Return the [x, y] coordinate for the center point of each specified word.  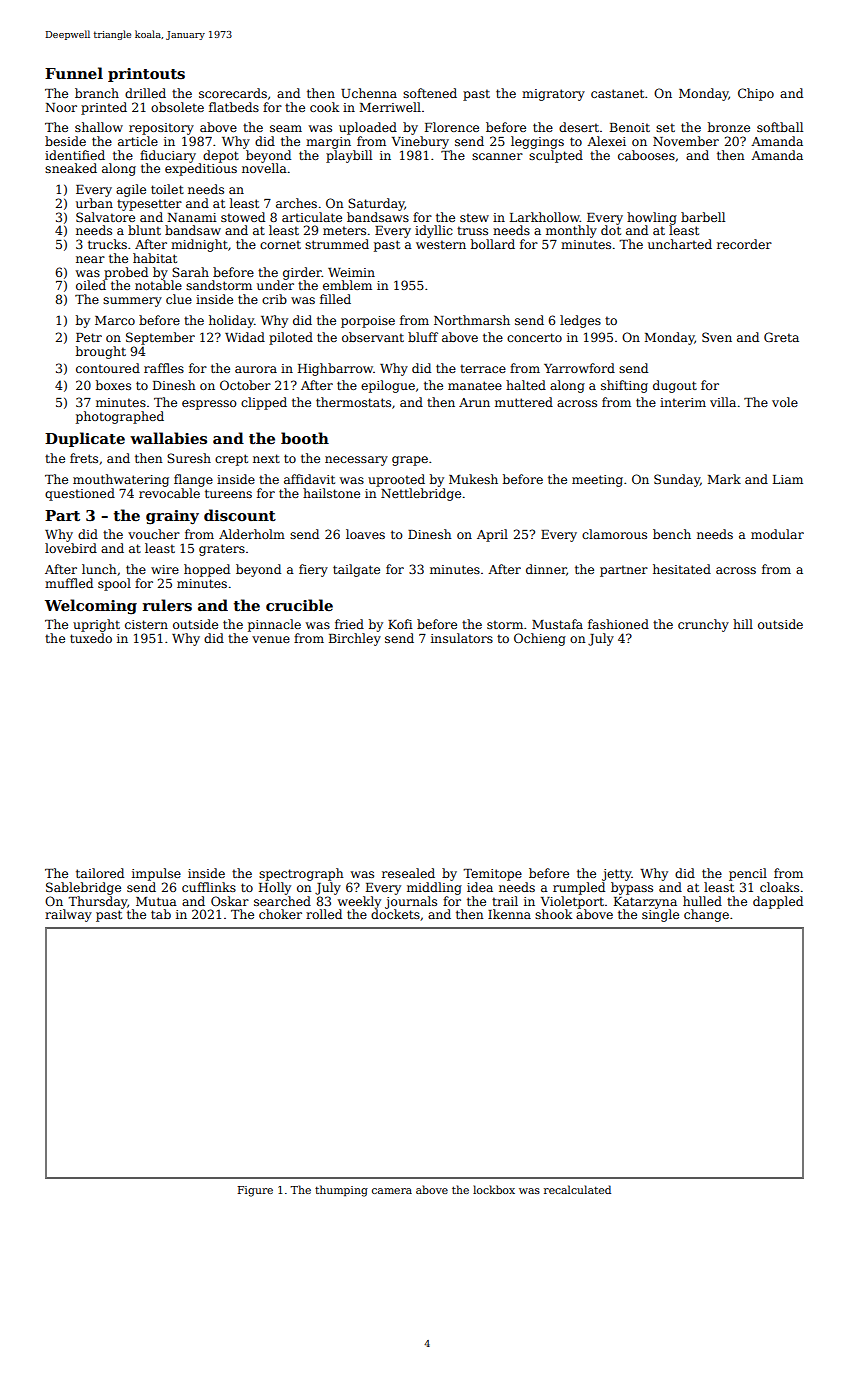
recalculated [577, 1189]
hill [743, 624]
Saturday [376, 204]
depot [221, 156]
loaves [365, 534]
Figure [255, 1191]
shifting [624, 386]
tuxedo [91, 638]
